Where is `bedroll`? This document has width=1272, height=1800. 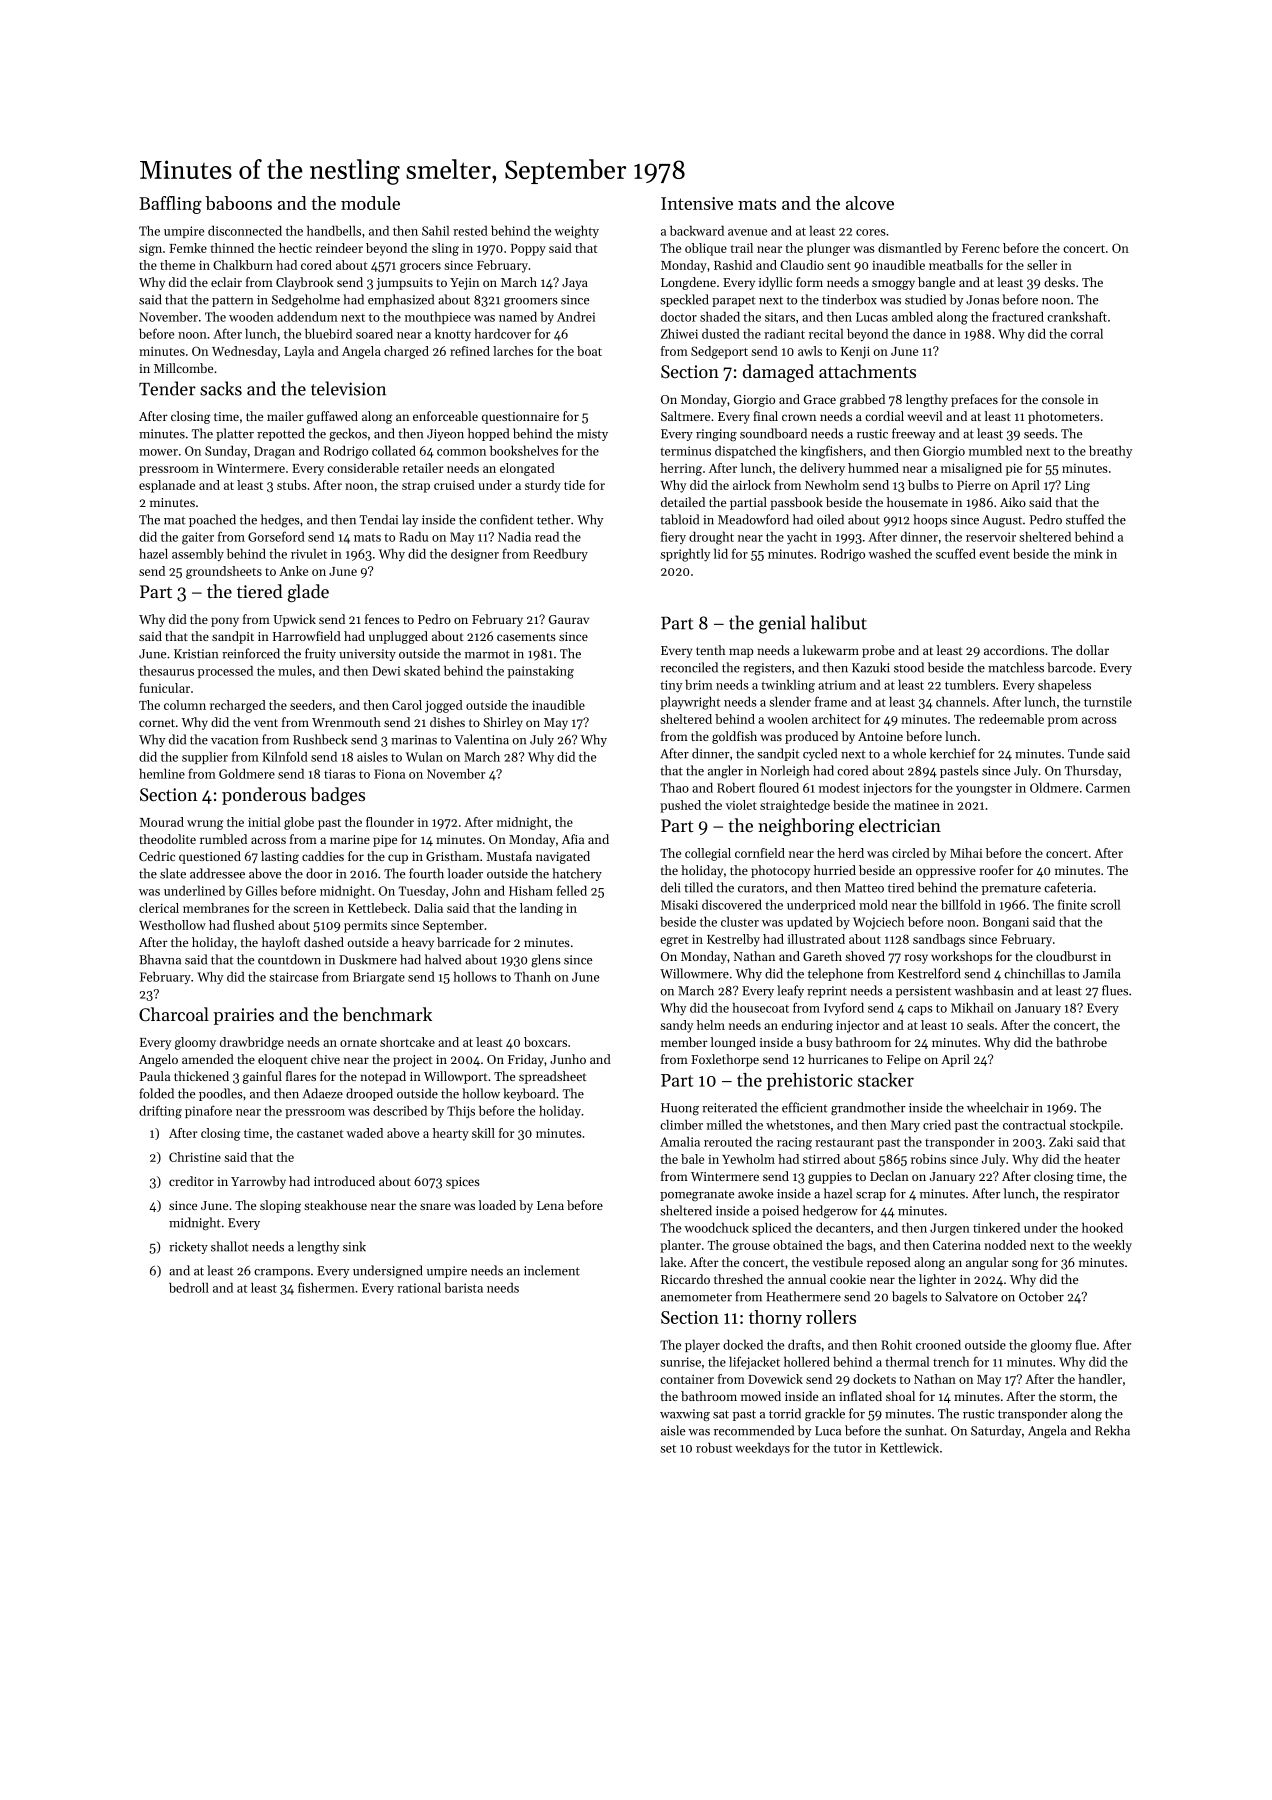 bedroll is located at coordinates (189, 1287).
